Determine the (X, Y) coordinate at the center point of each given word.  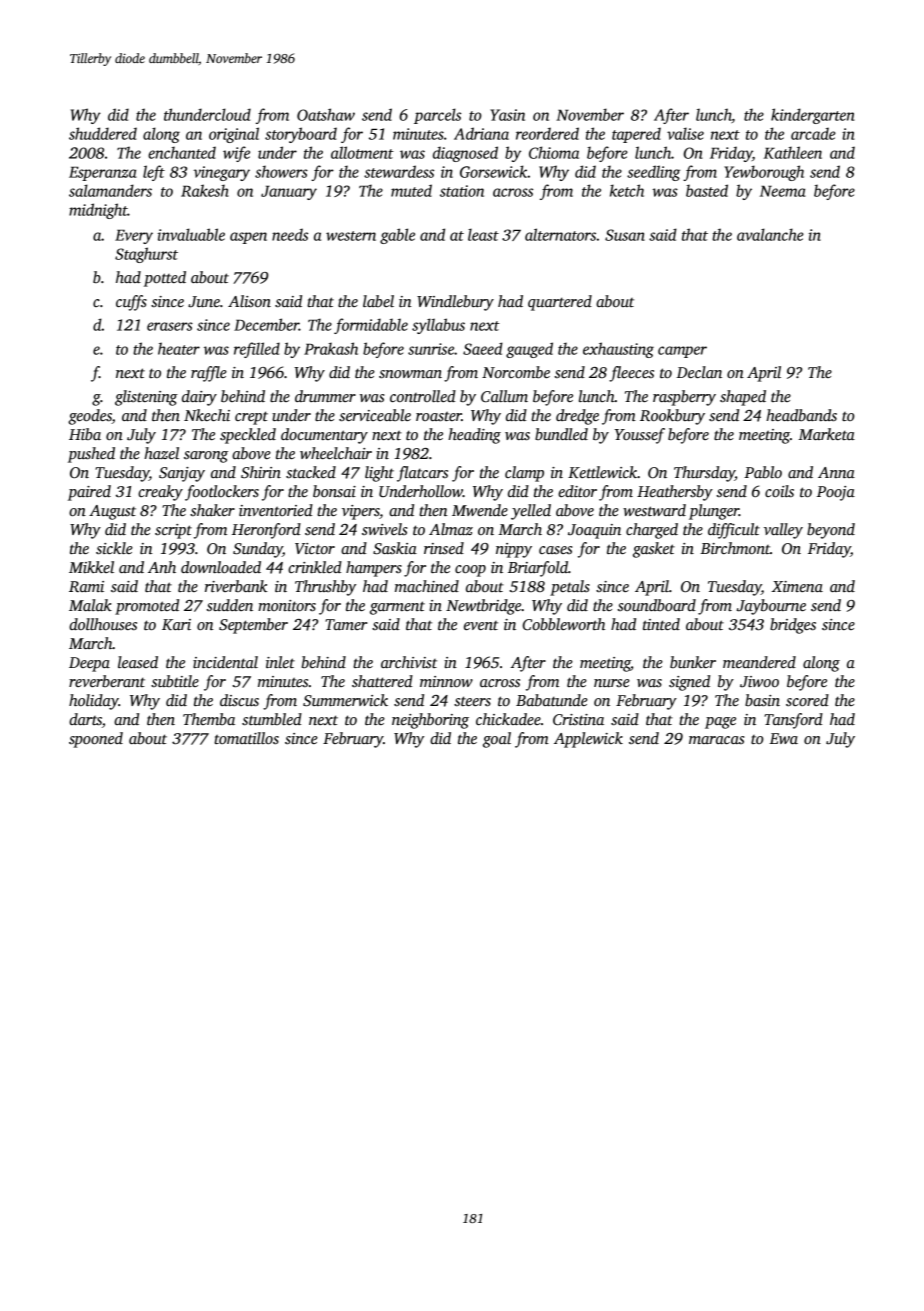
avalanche (770, 234)
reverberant (107, 681)
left (154, 173)
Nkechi (207, 415)
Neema (783, 191)
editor (577, 491)
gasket (654, 550)
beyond (831, 531)
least (483, 234)
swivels (384, 529)
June (204, 302)
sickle (114, 548)
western (351, 236)
